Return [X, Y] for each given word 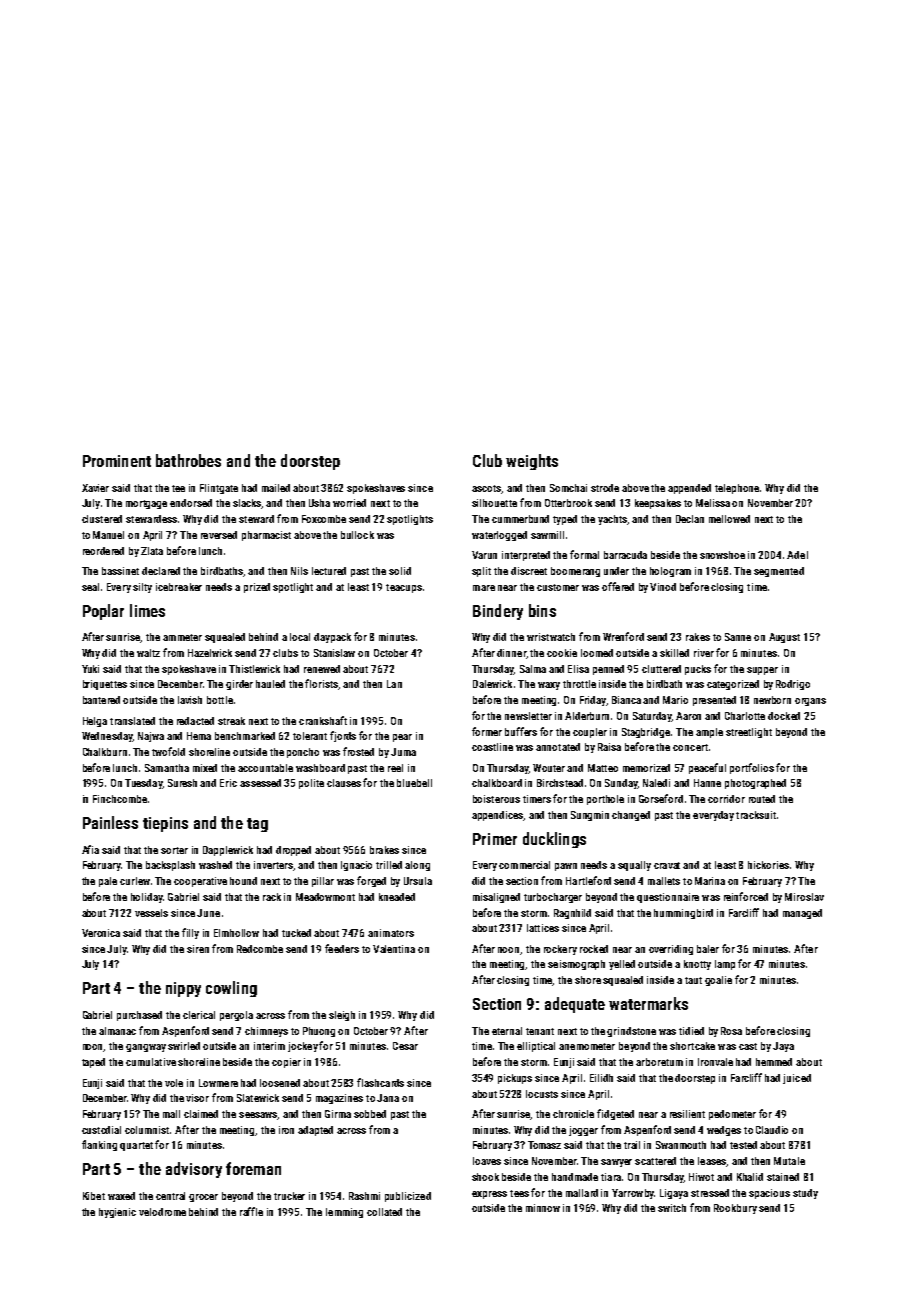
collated [384, 1212]
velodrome [162, 1212]
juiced [797, 1079]
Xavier [95, 488]
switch [672, 1208]
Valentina [394, 949]
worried [349, 503]
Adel [797, 555]
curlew [135, 881]
